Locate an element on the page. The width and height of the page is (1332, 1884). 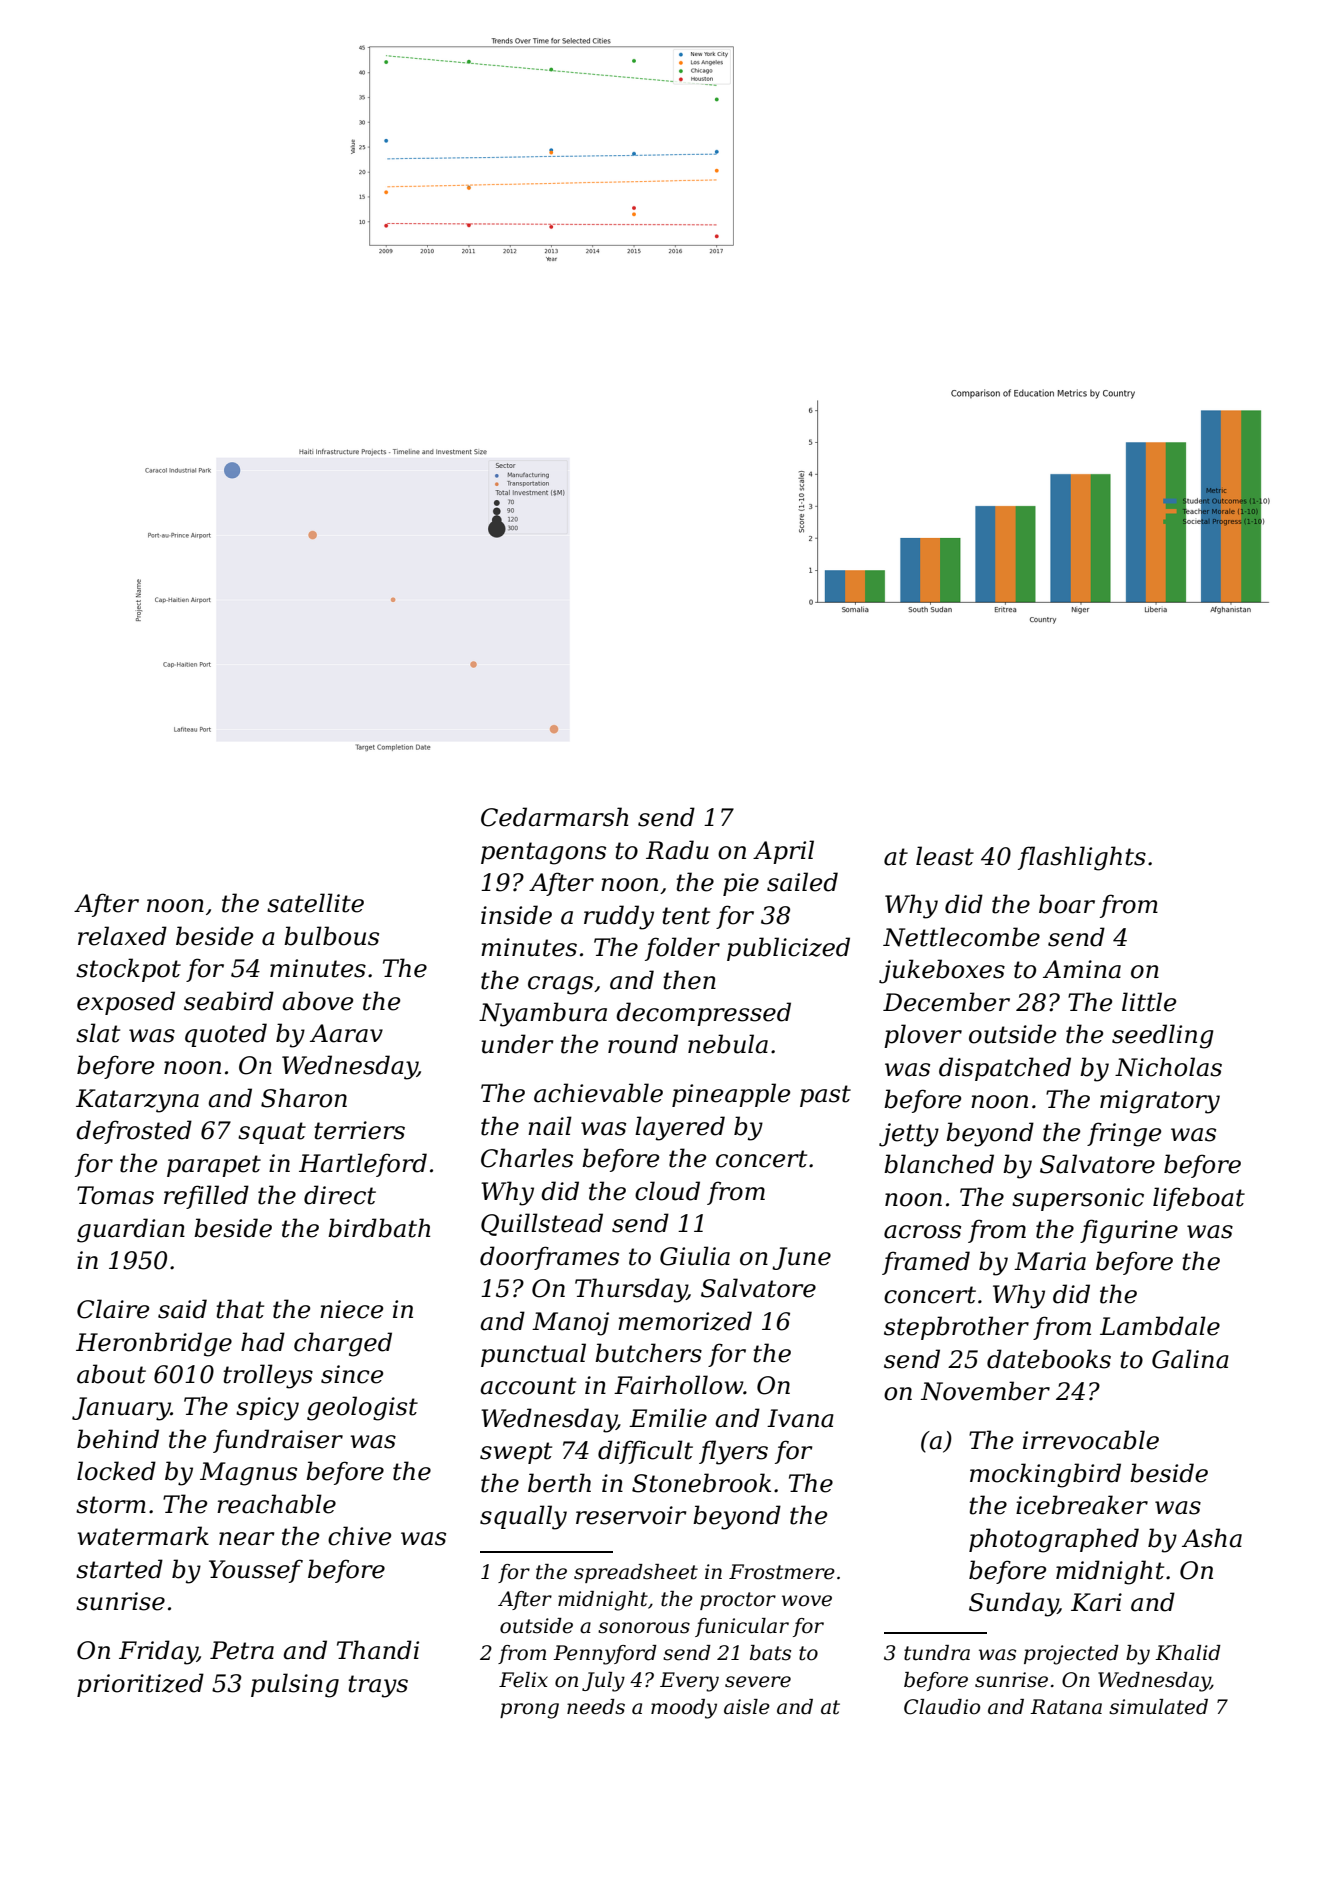
pulsing is located at coordinates (295, 1685).
